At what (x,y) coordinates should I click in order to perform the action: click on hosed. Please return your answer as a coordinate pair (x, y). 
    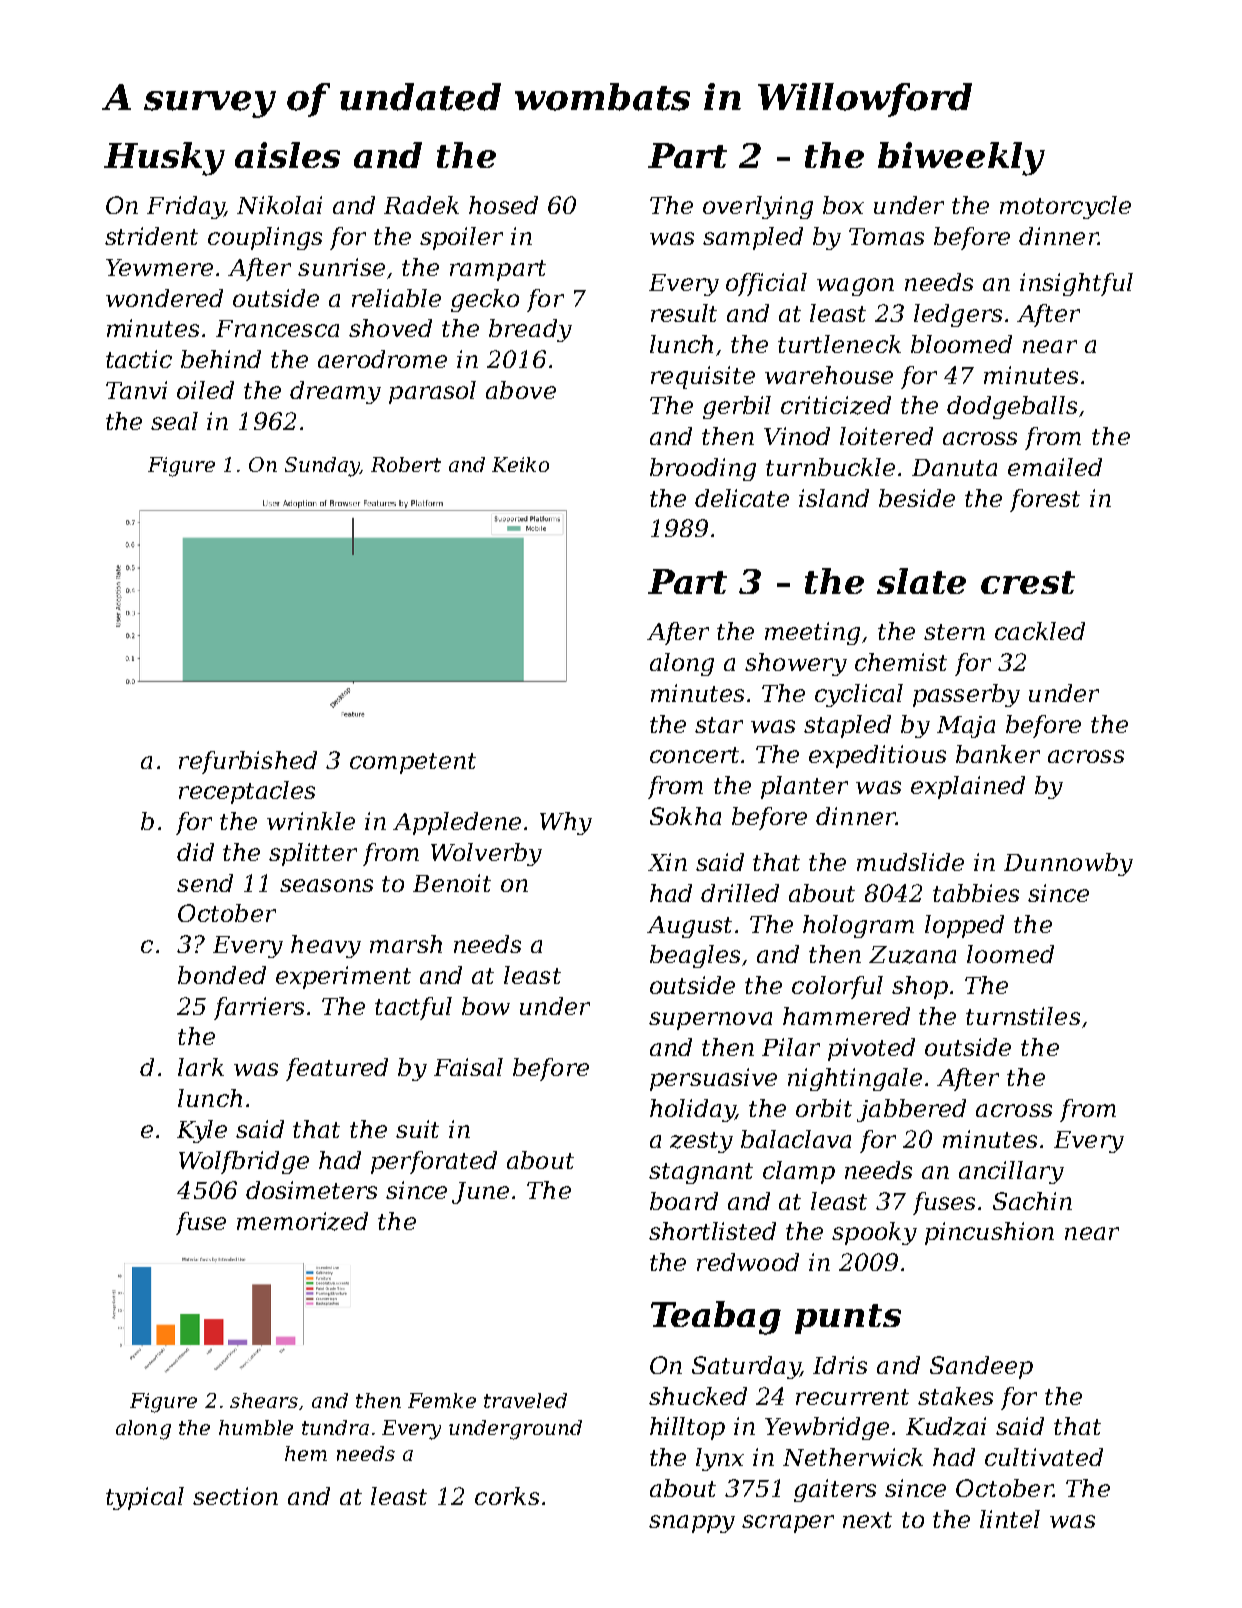
    Looking at the image, I should click on (503, 205).
